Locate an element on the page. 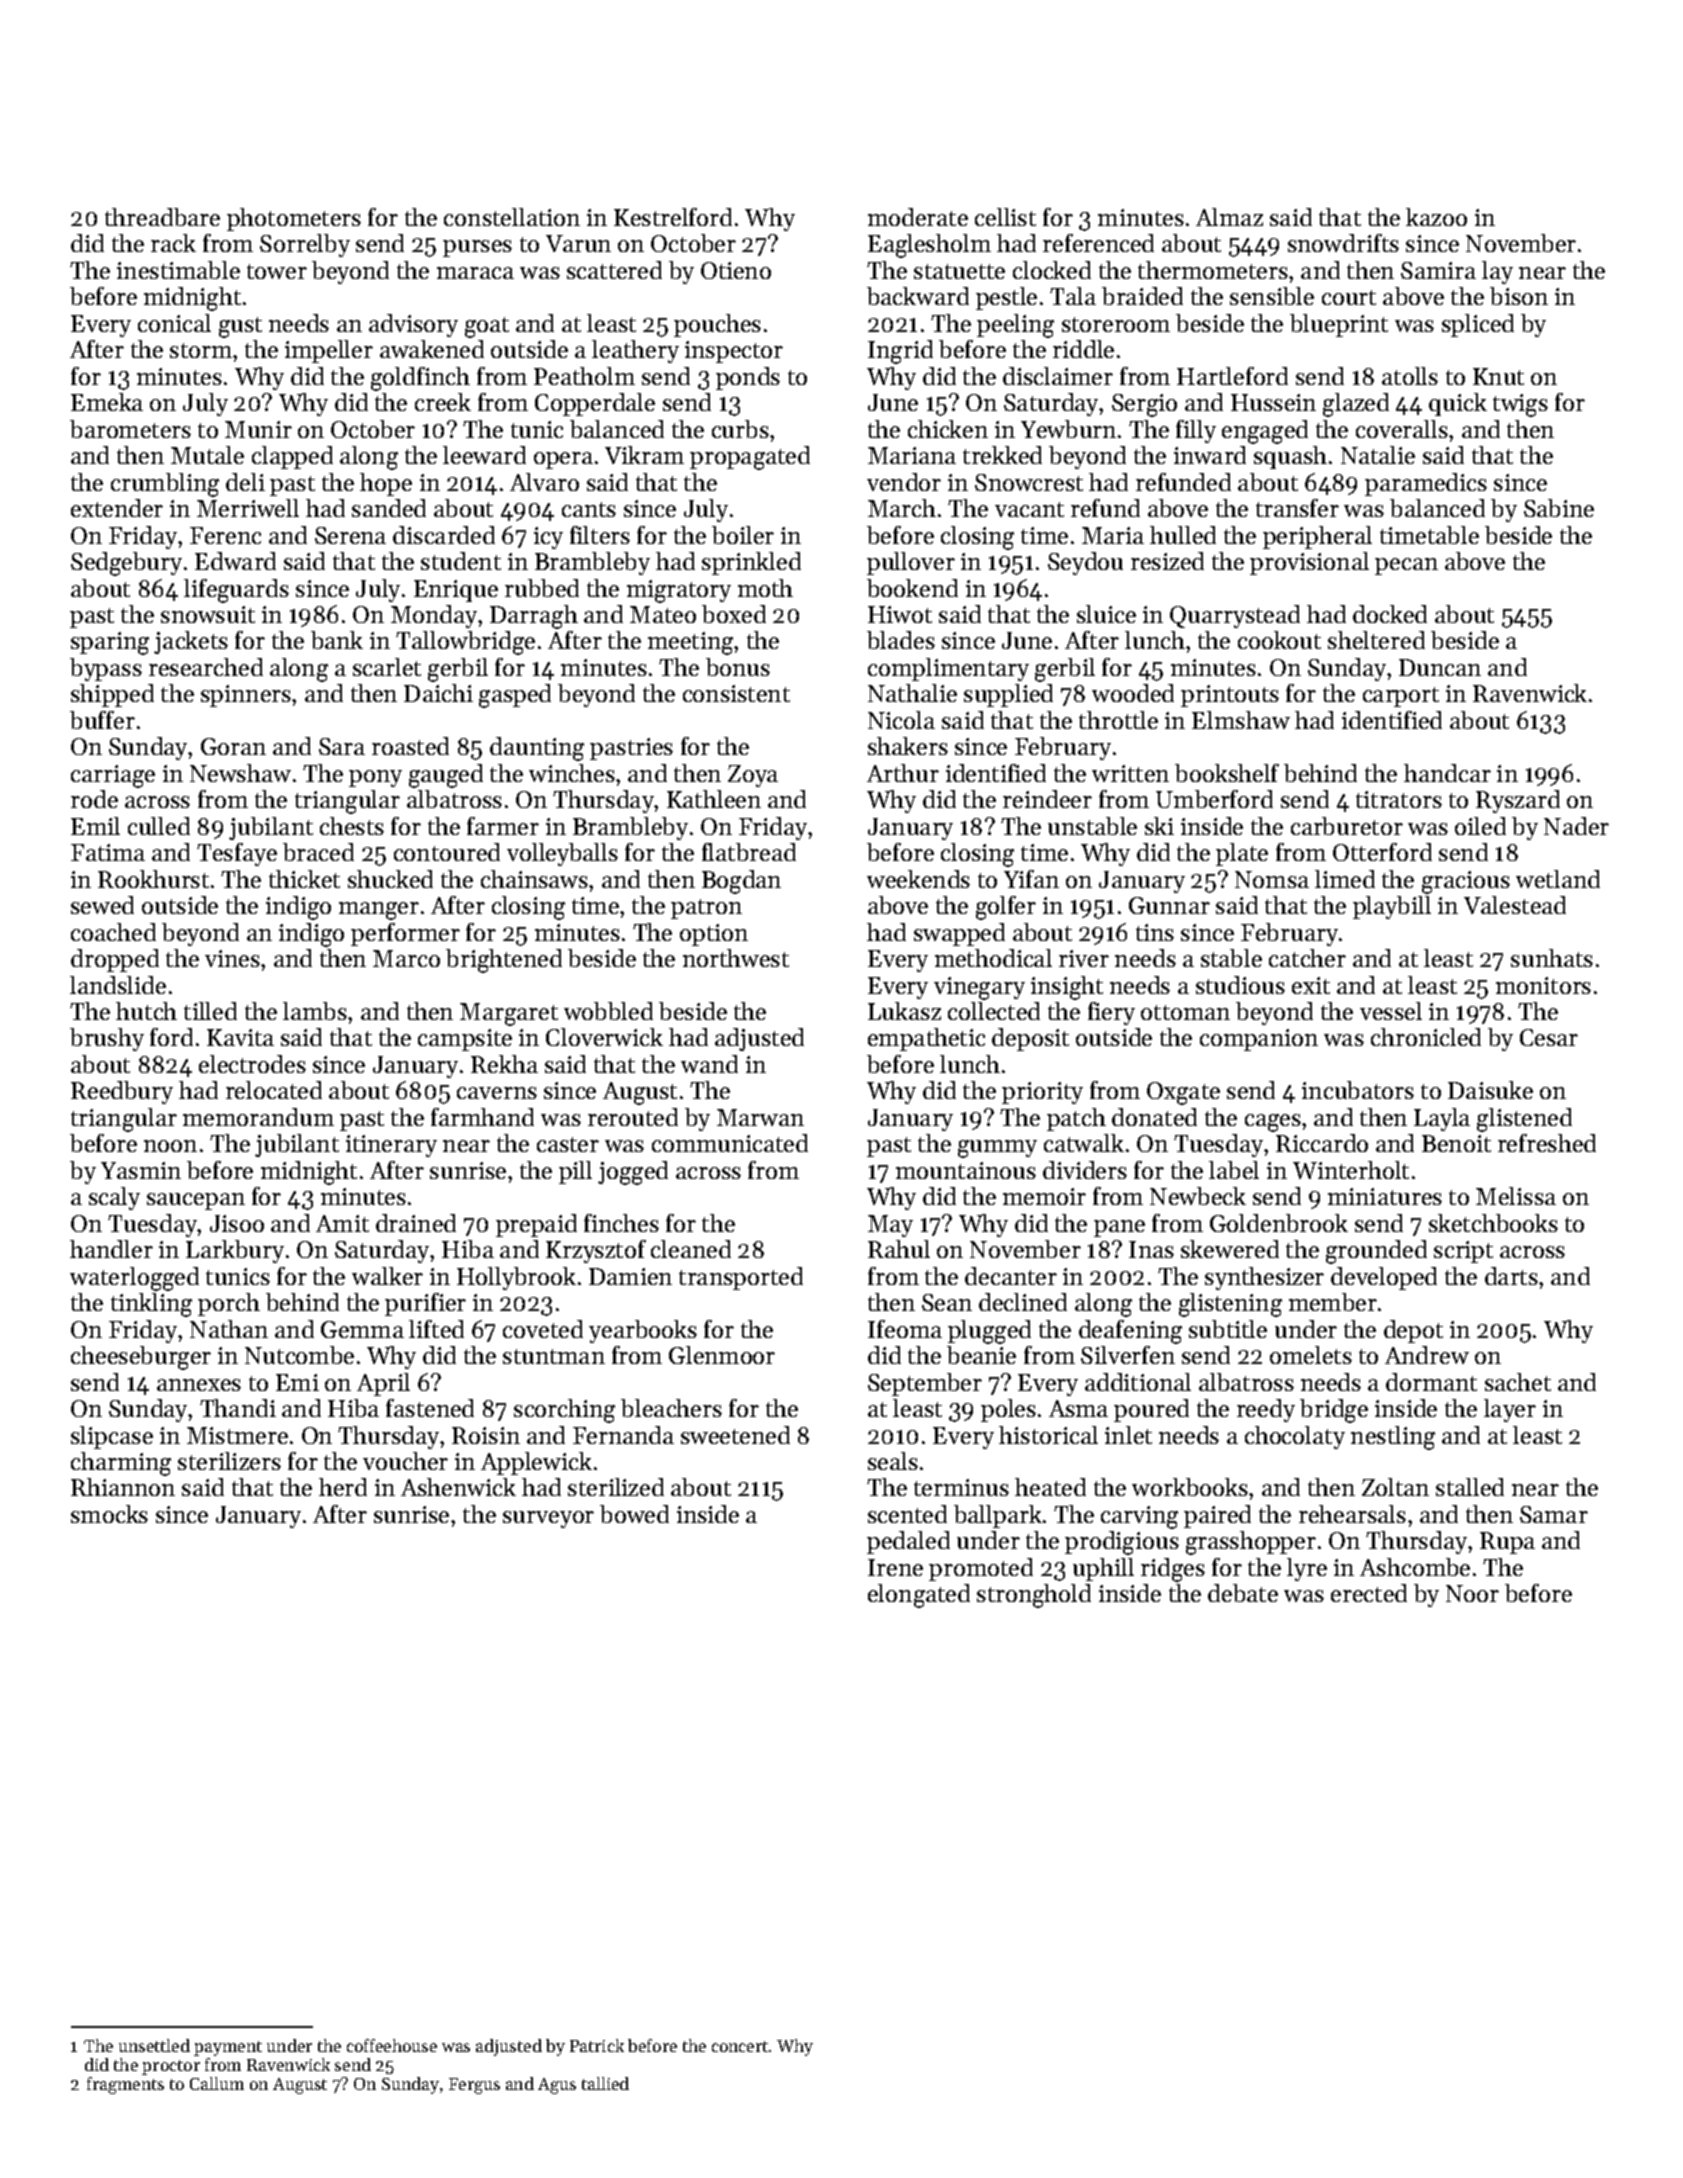 The image size is (1683, 2178). squash is located at coordinates (1290, 457).
